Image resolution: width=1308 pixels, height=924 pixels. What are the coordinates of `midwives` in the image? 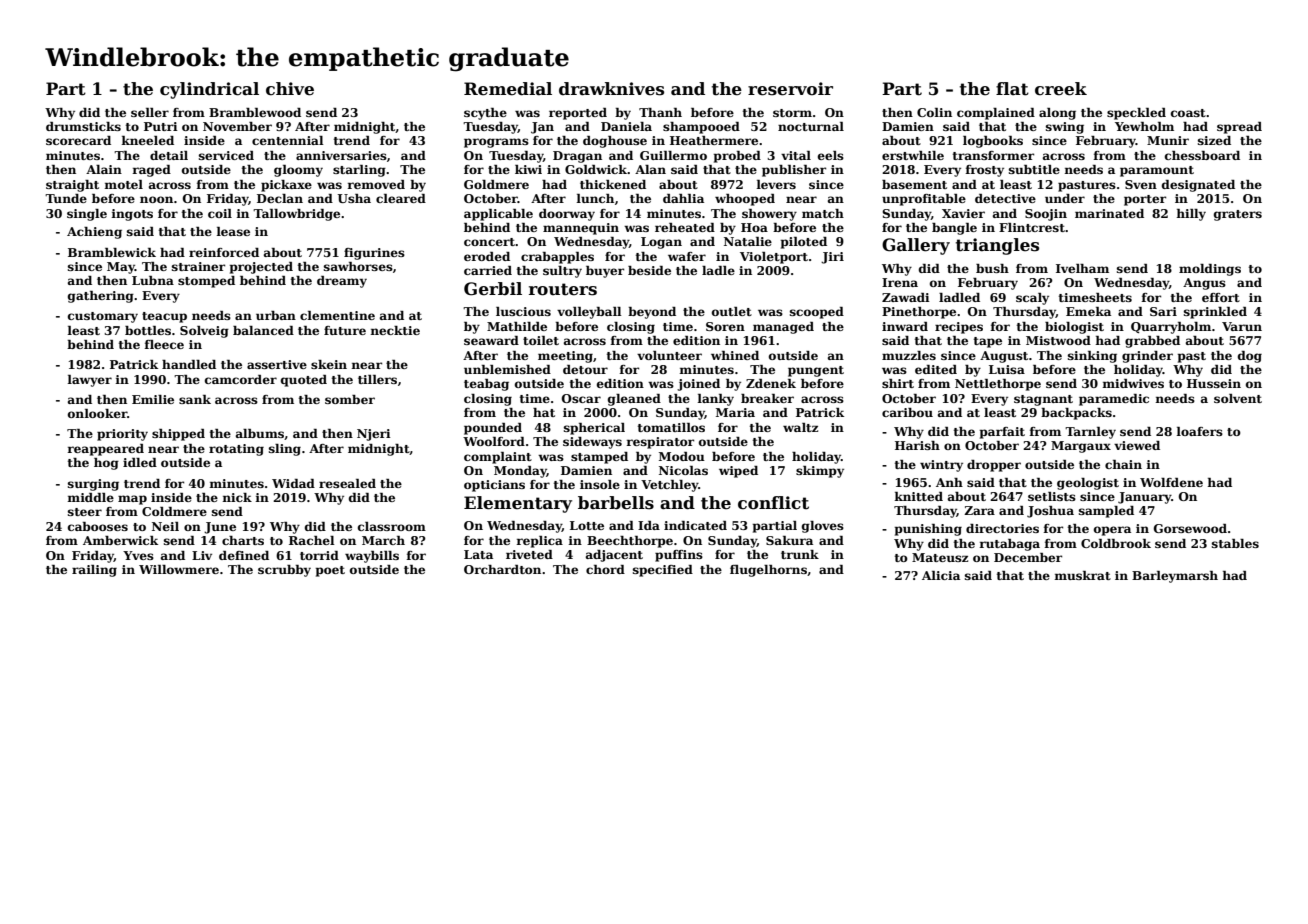 It's located at (1133, 383).
